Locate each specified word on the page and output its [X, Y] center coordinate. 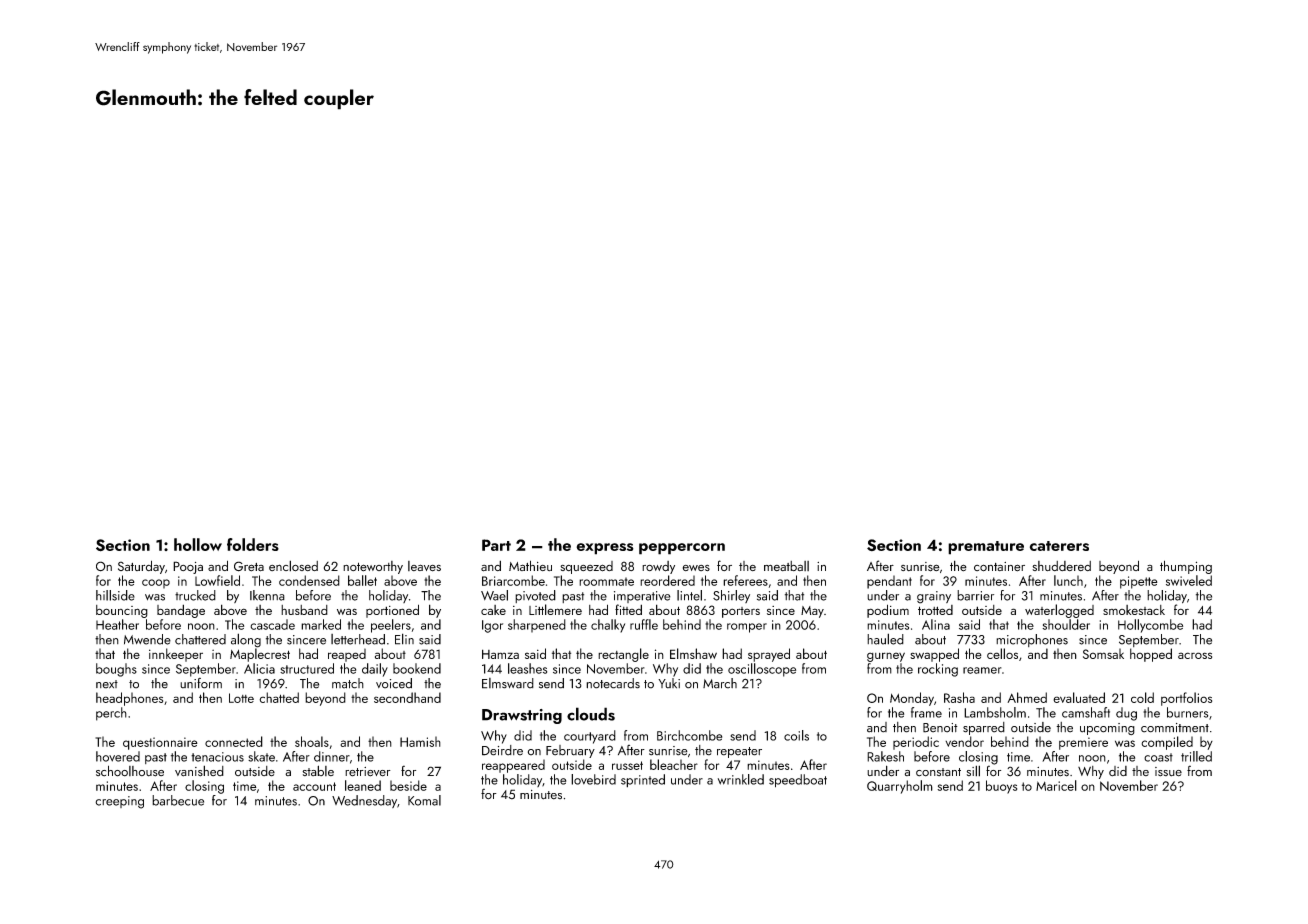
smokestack [1134, 610]
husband [304, 610]
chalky [608, 626]
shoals [312, 741]
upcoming [1107, 729]
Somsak [1103, 653]
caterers [1059, 546]
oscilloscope [762, 670]
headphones [129, 699]
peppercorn [682, 549]
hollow [198, 544]
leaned [363, 785]
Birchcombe [689, 735]
